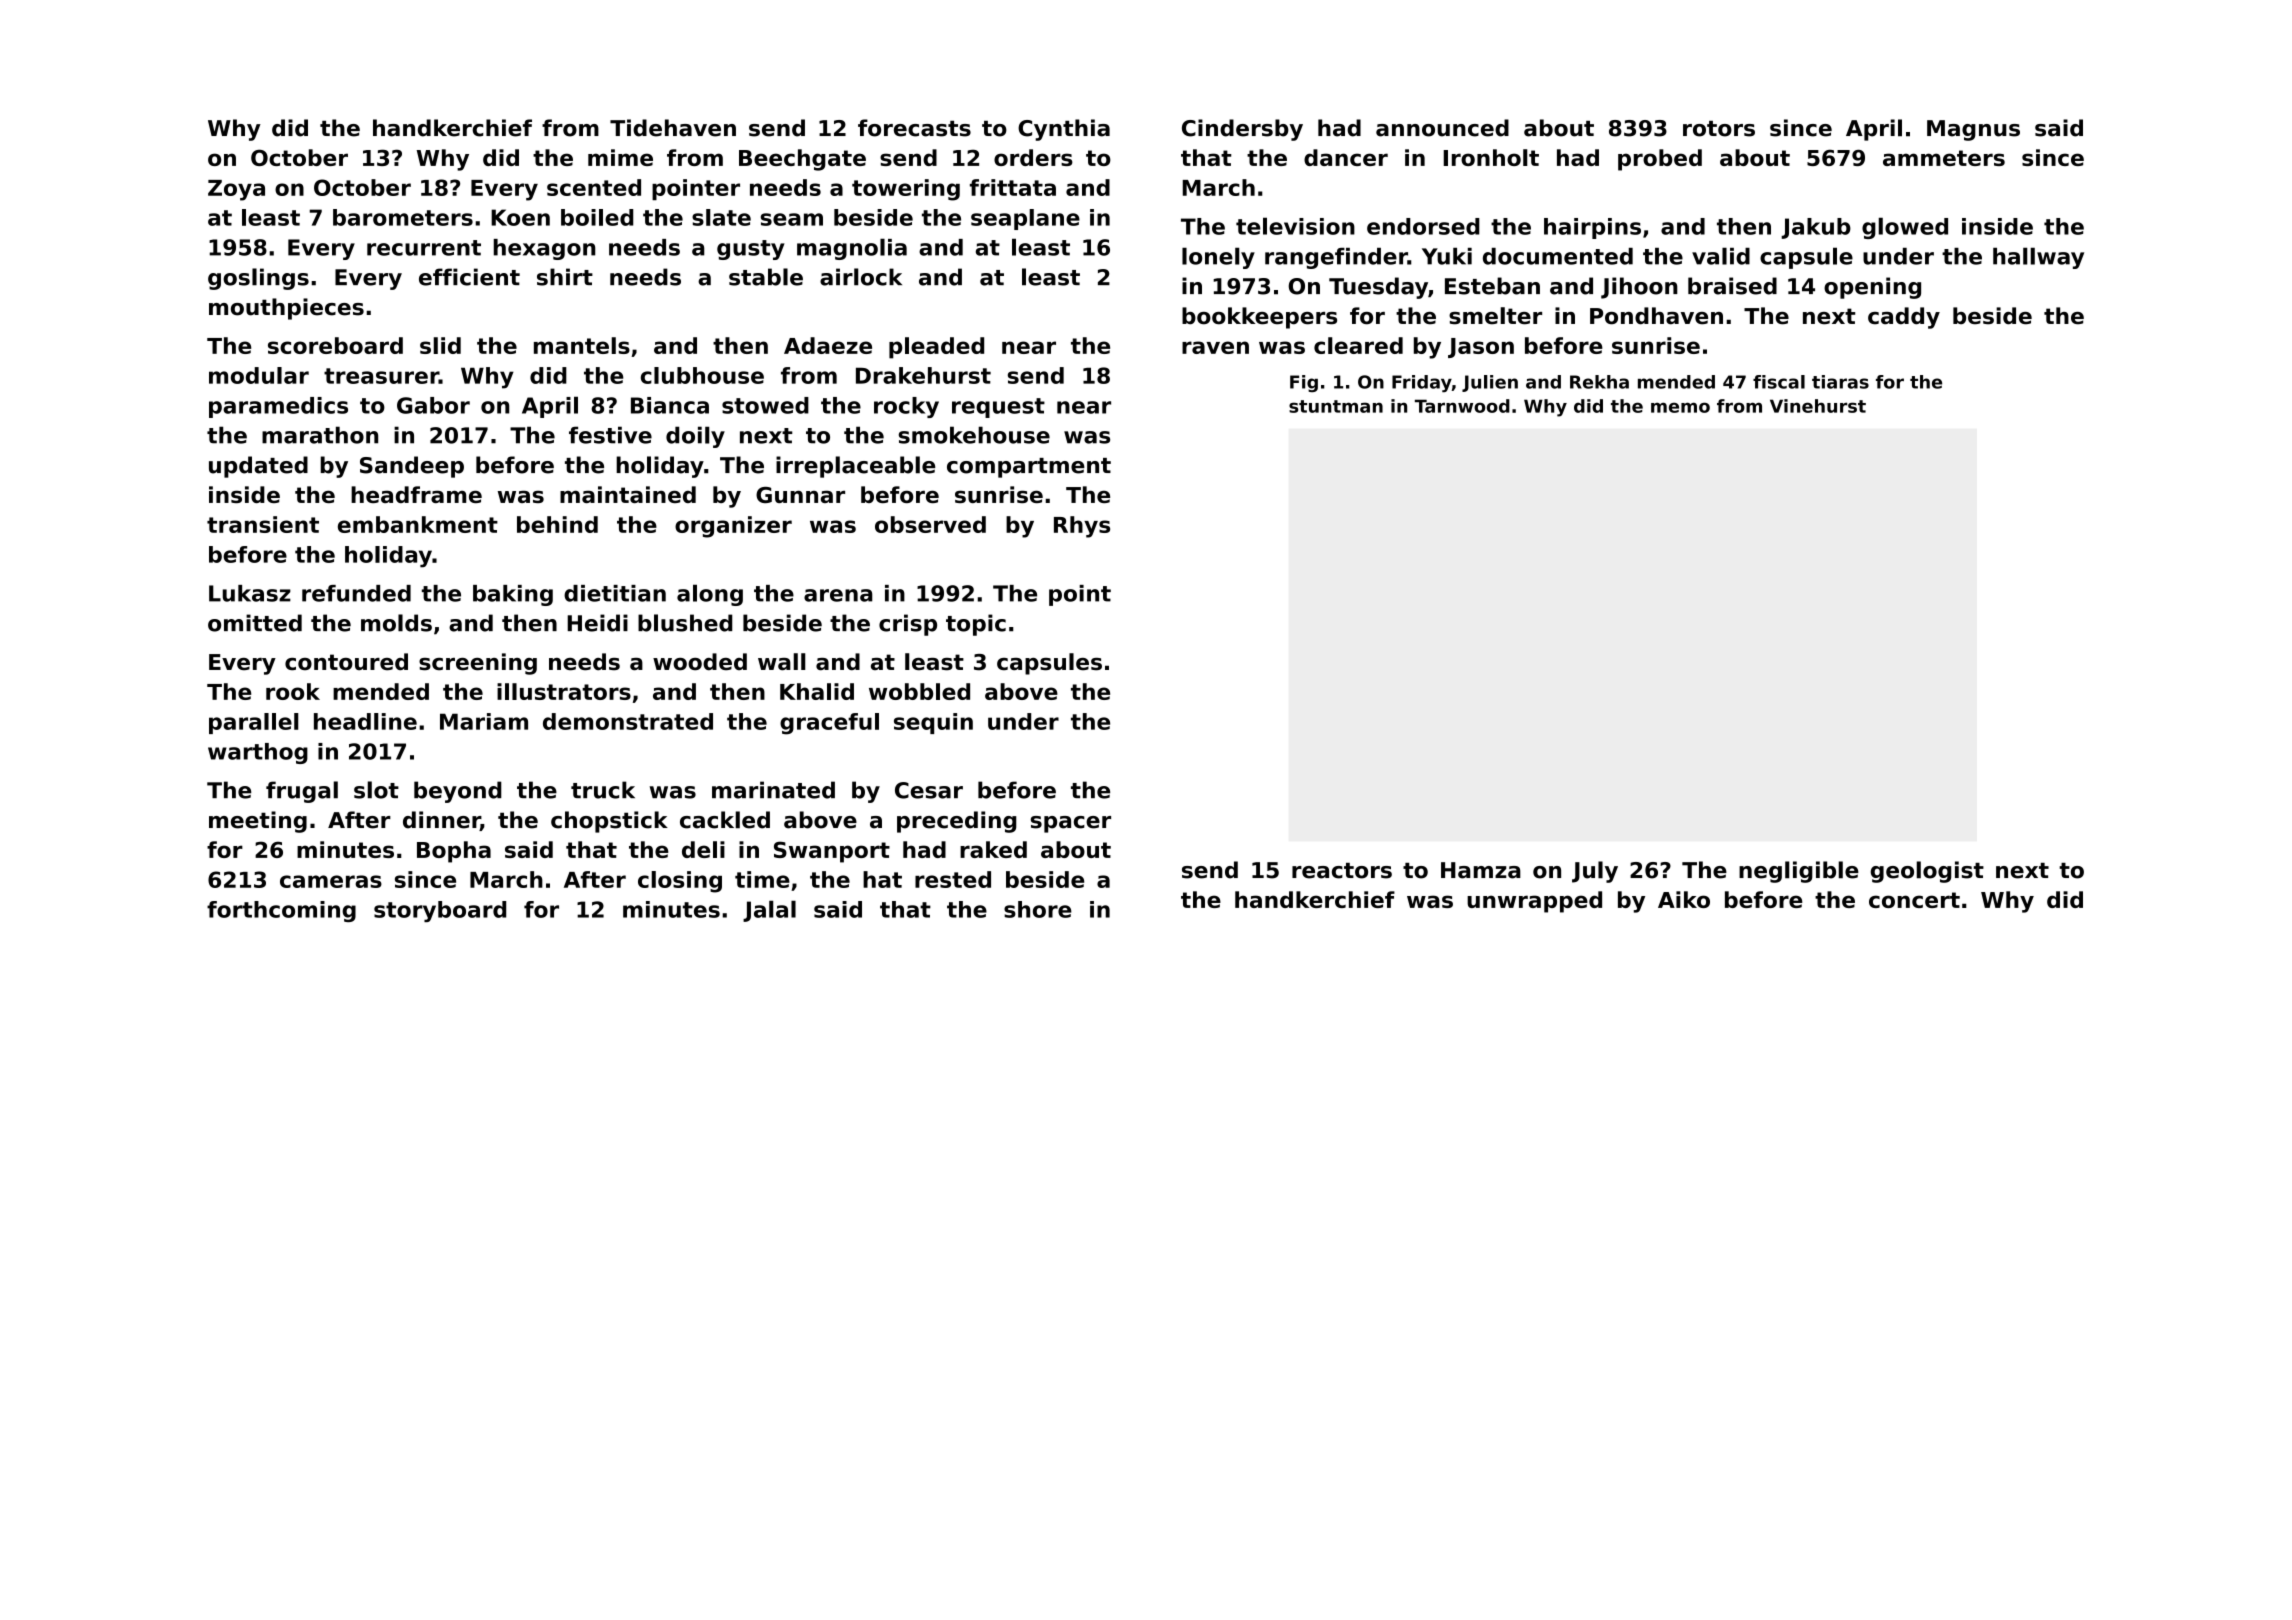 The width and height of the image is (2292, 1620). I want to click on tiaras, so click(1840, 382).
